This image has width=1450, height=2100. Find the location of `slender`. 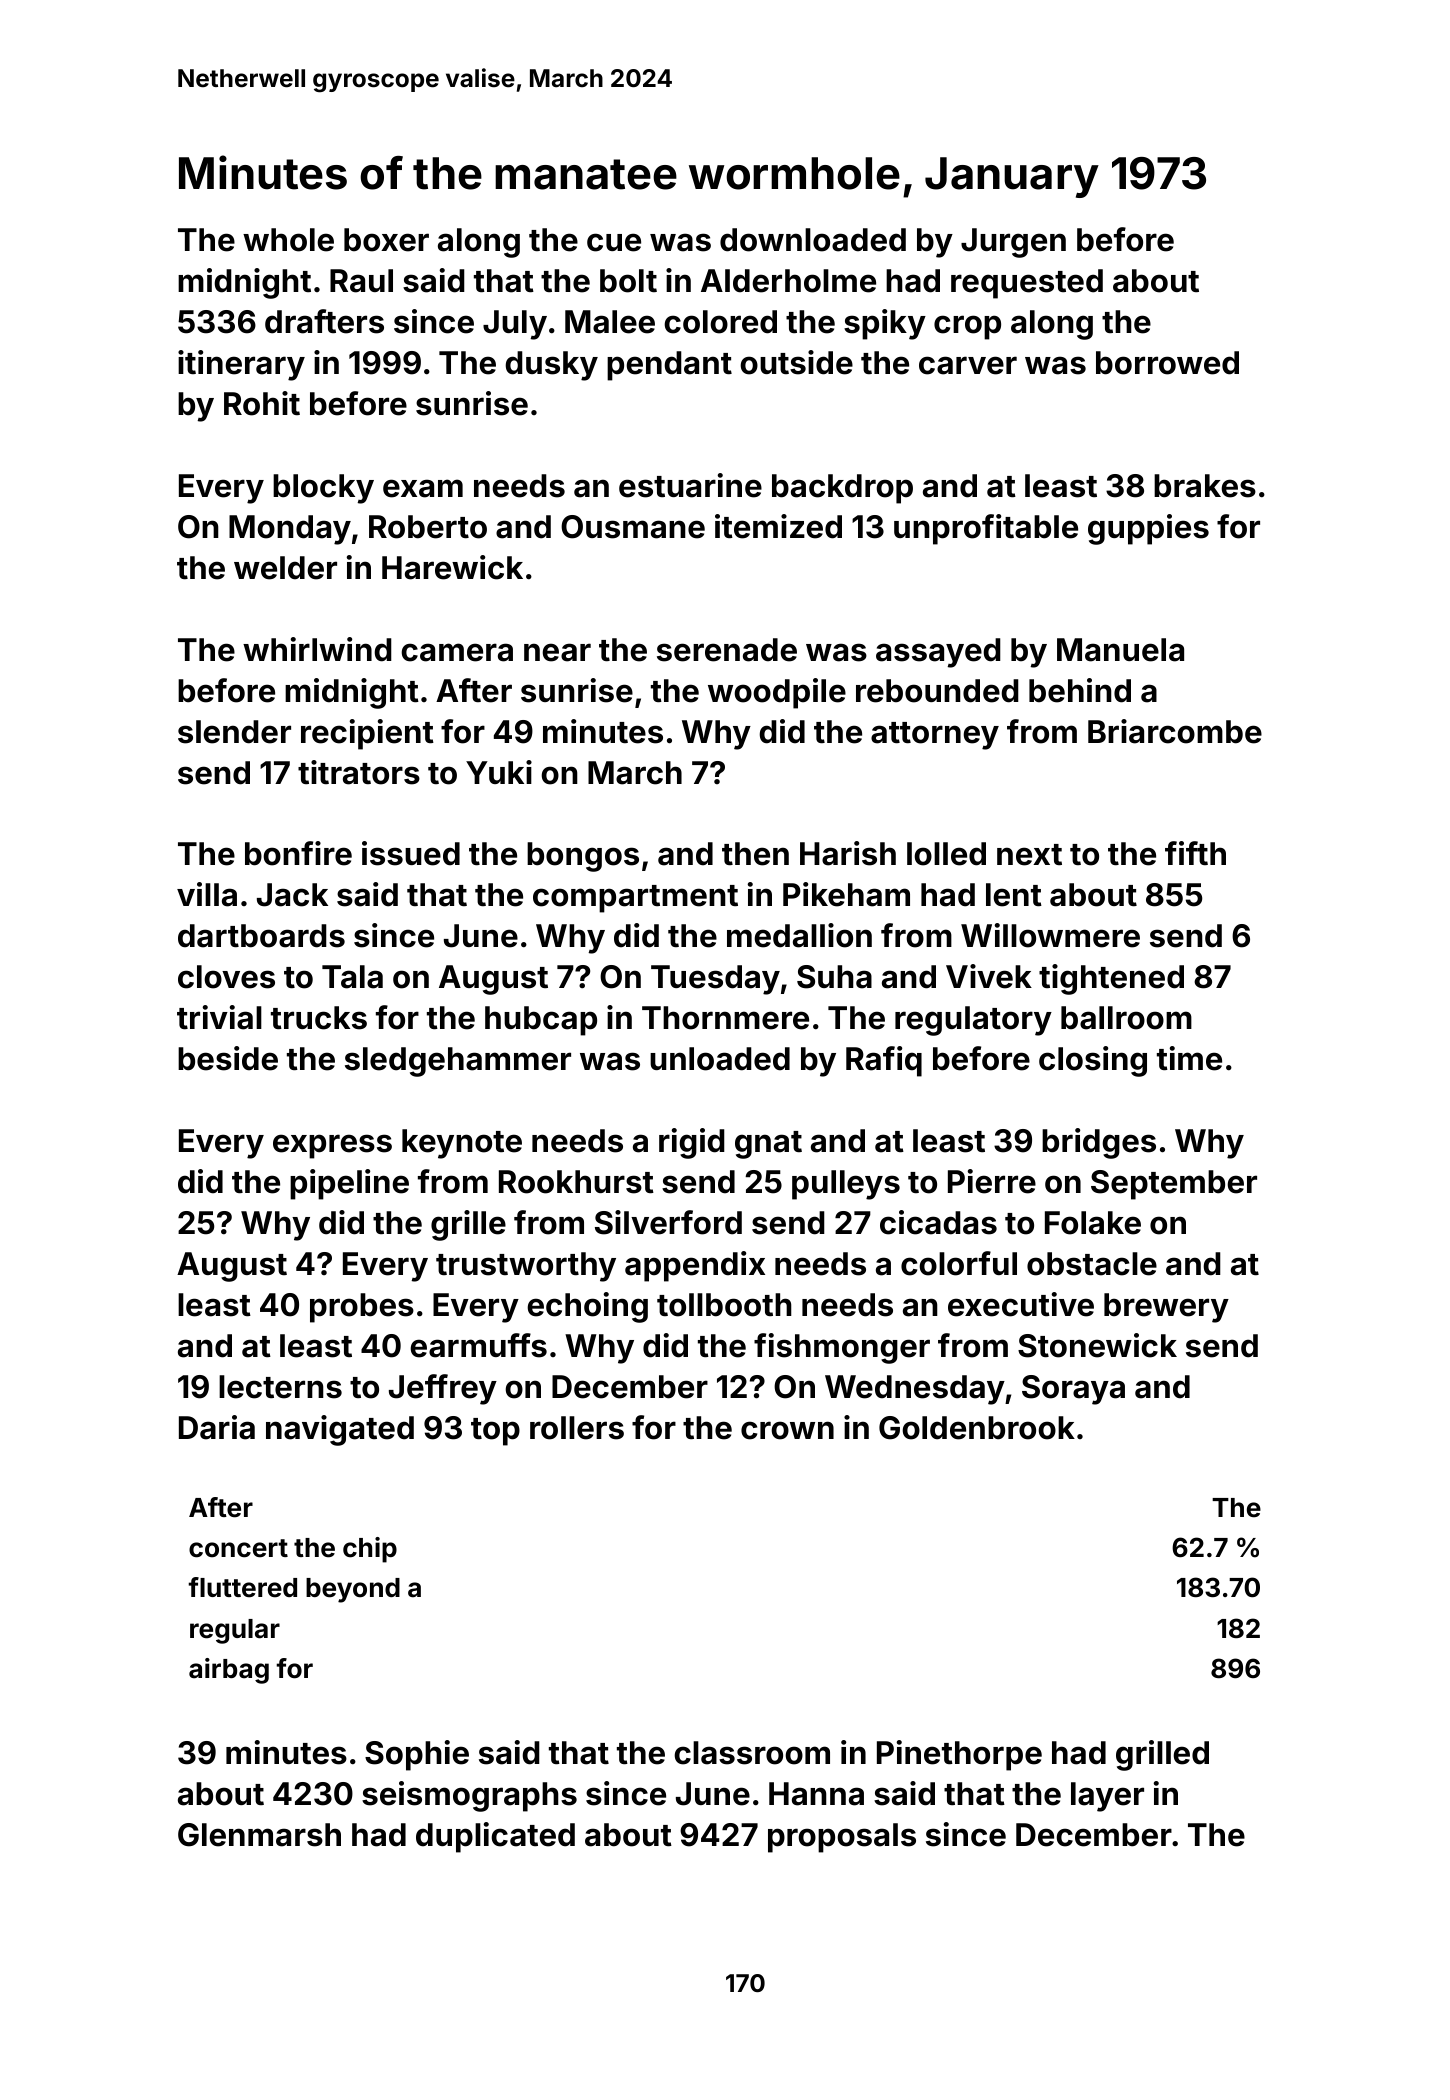

slender is located at coordinates (234, 732).
